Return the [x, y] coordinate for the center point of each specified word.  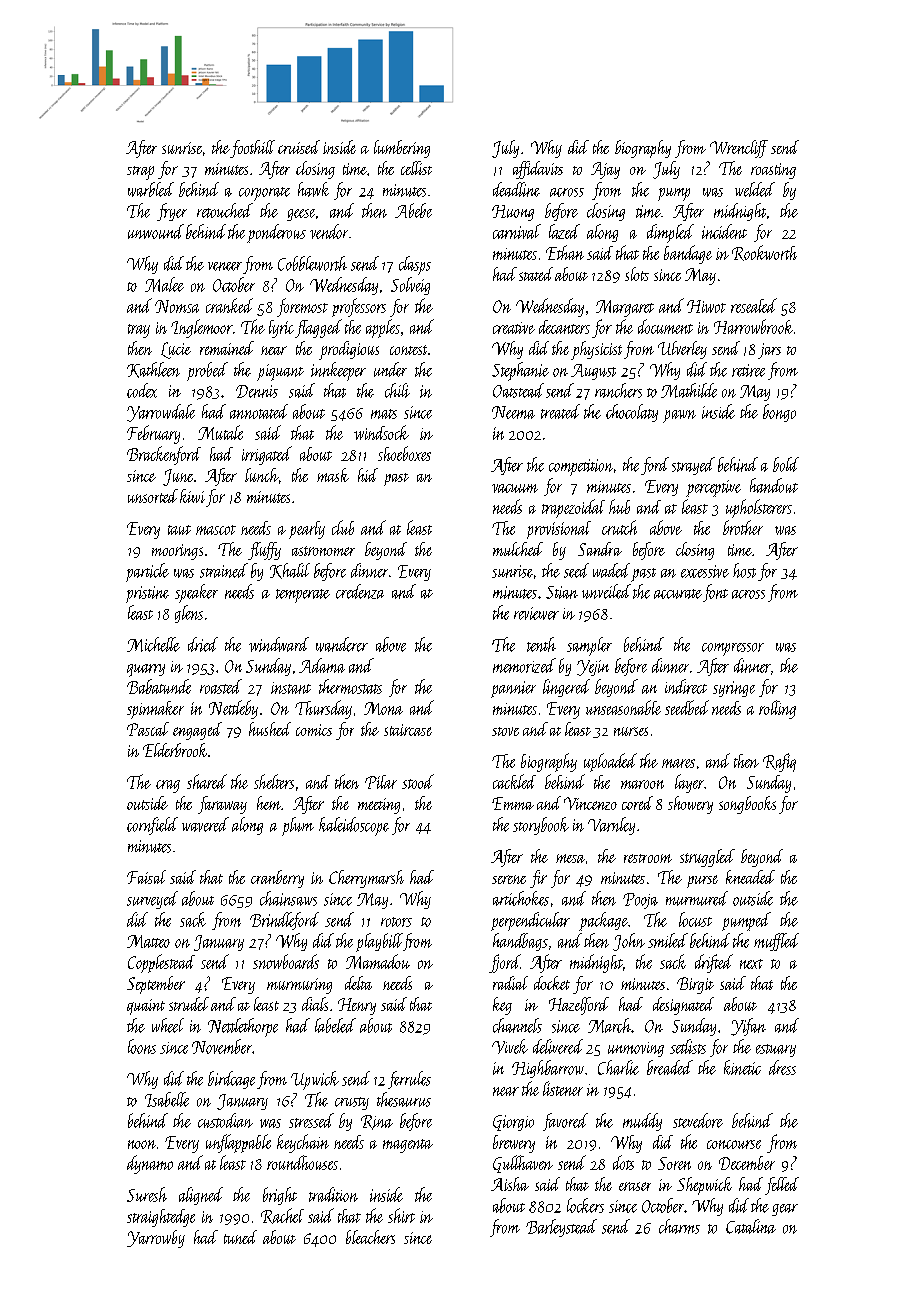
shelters [274, 781]
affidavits [538, 170]
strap [140, 173]
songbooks [747, 805]
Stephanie [520, 371]
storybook [541, 826]
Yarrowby [156, 1239]
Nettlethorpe [243, 1027]
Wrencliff [739, 149]
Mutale [220, 432]
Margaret [625, 308]
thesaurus [404, 1099]
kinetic [742, 1067]
